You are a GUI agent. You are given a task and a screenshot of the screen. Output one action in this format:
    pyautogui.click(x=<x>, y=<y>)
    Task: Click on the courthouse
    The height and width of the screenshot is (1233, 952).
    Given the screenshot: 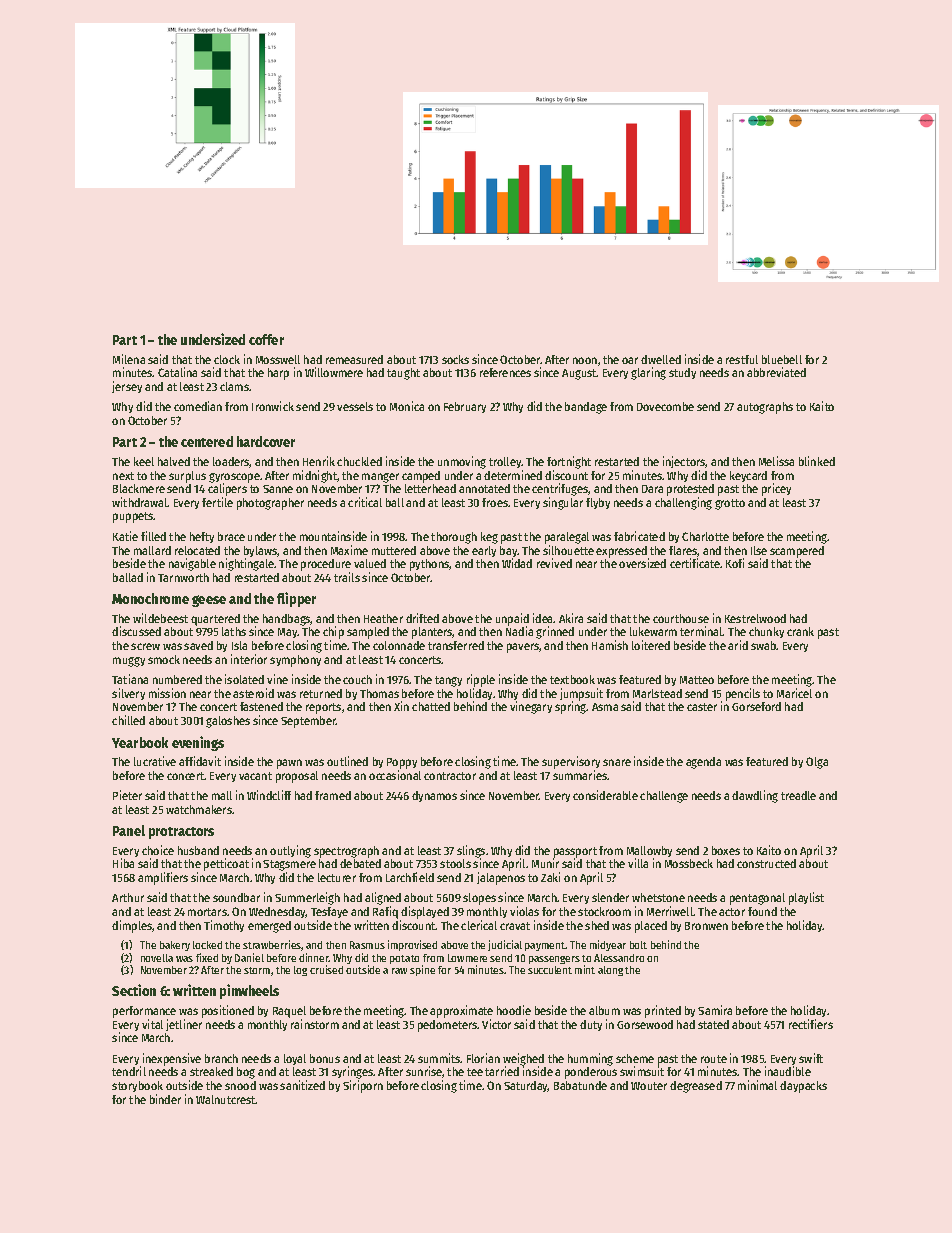 What is the action you would take?
    pyautogui.click(x=681, y=618)
